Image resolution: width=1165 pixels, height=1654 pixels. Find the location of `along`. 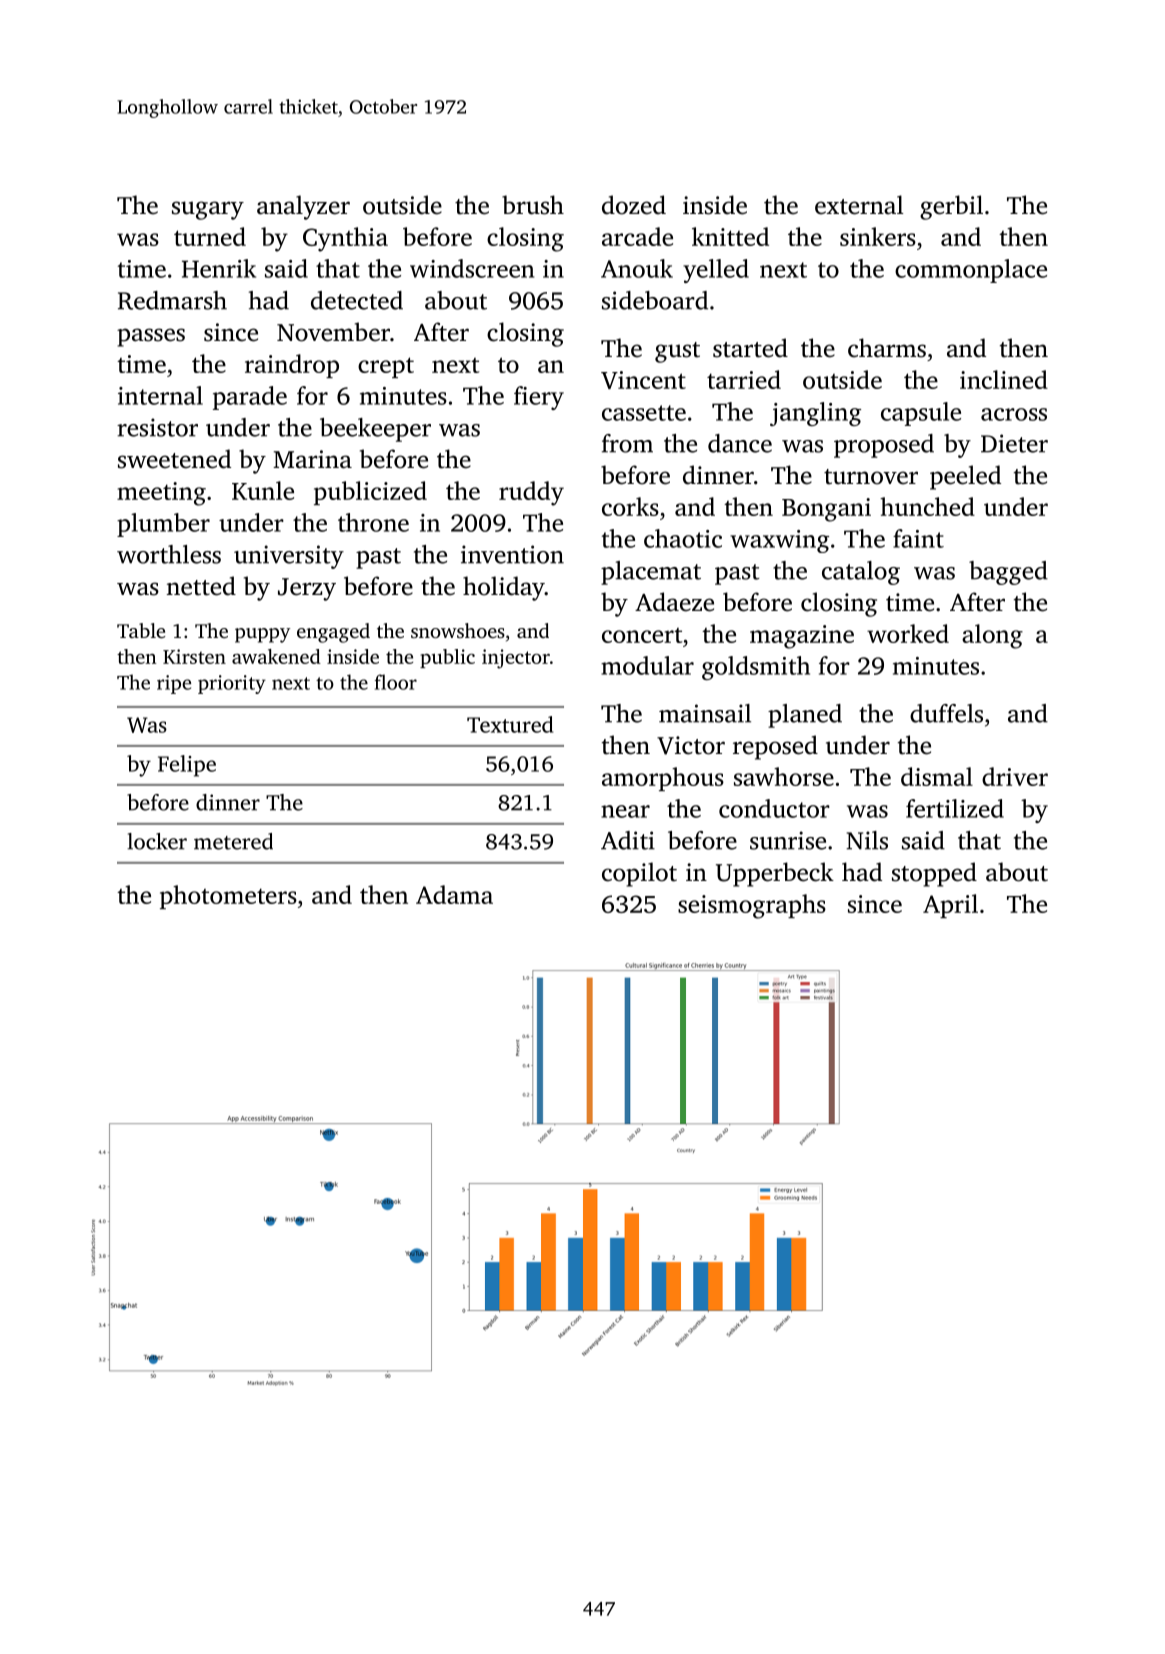

along is located at coordinates (992, 636).
